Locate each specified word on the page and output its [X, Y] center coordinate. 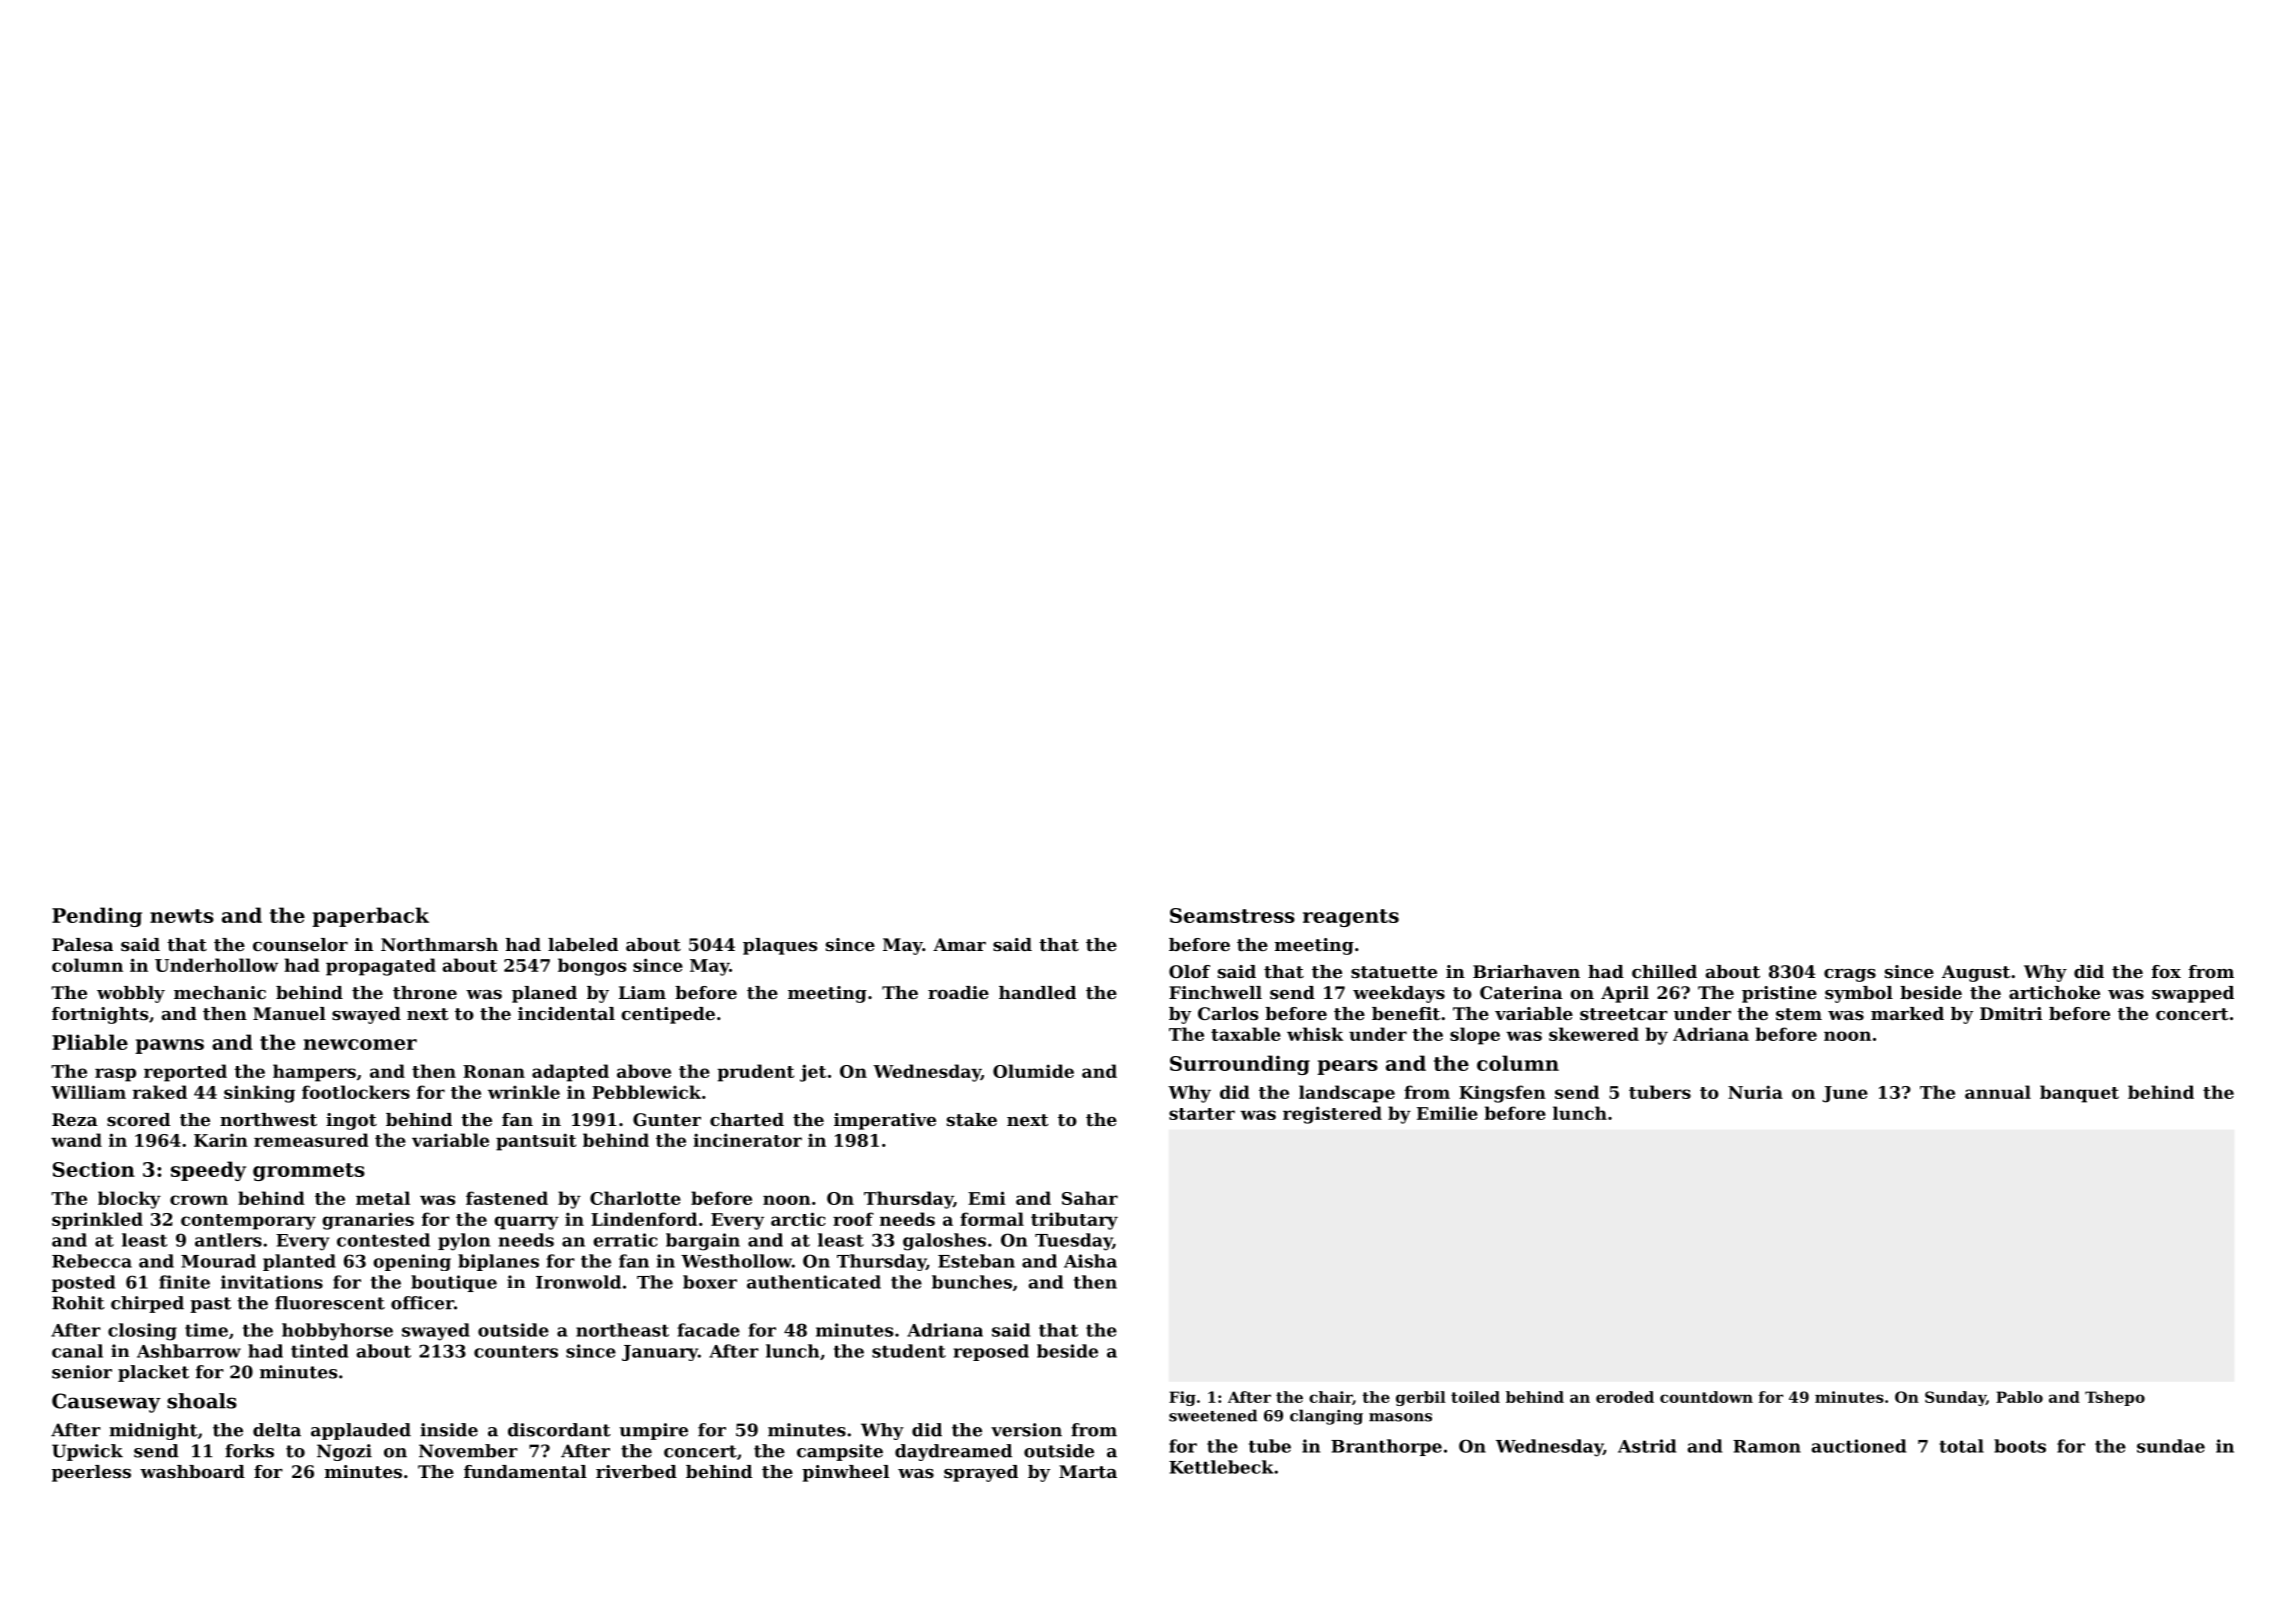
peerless [91, 1473]
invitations [272, 1282]
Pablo [2019, 1397]
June [1845, 1094]
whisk [1315, 1034]
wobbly [131, 994]
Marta [1088, 1471]
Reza [75, 1119]
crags [1850, 975]
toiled [1475, 1397]
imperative [885, 1121]
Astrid [1647, 1446]
